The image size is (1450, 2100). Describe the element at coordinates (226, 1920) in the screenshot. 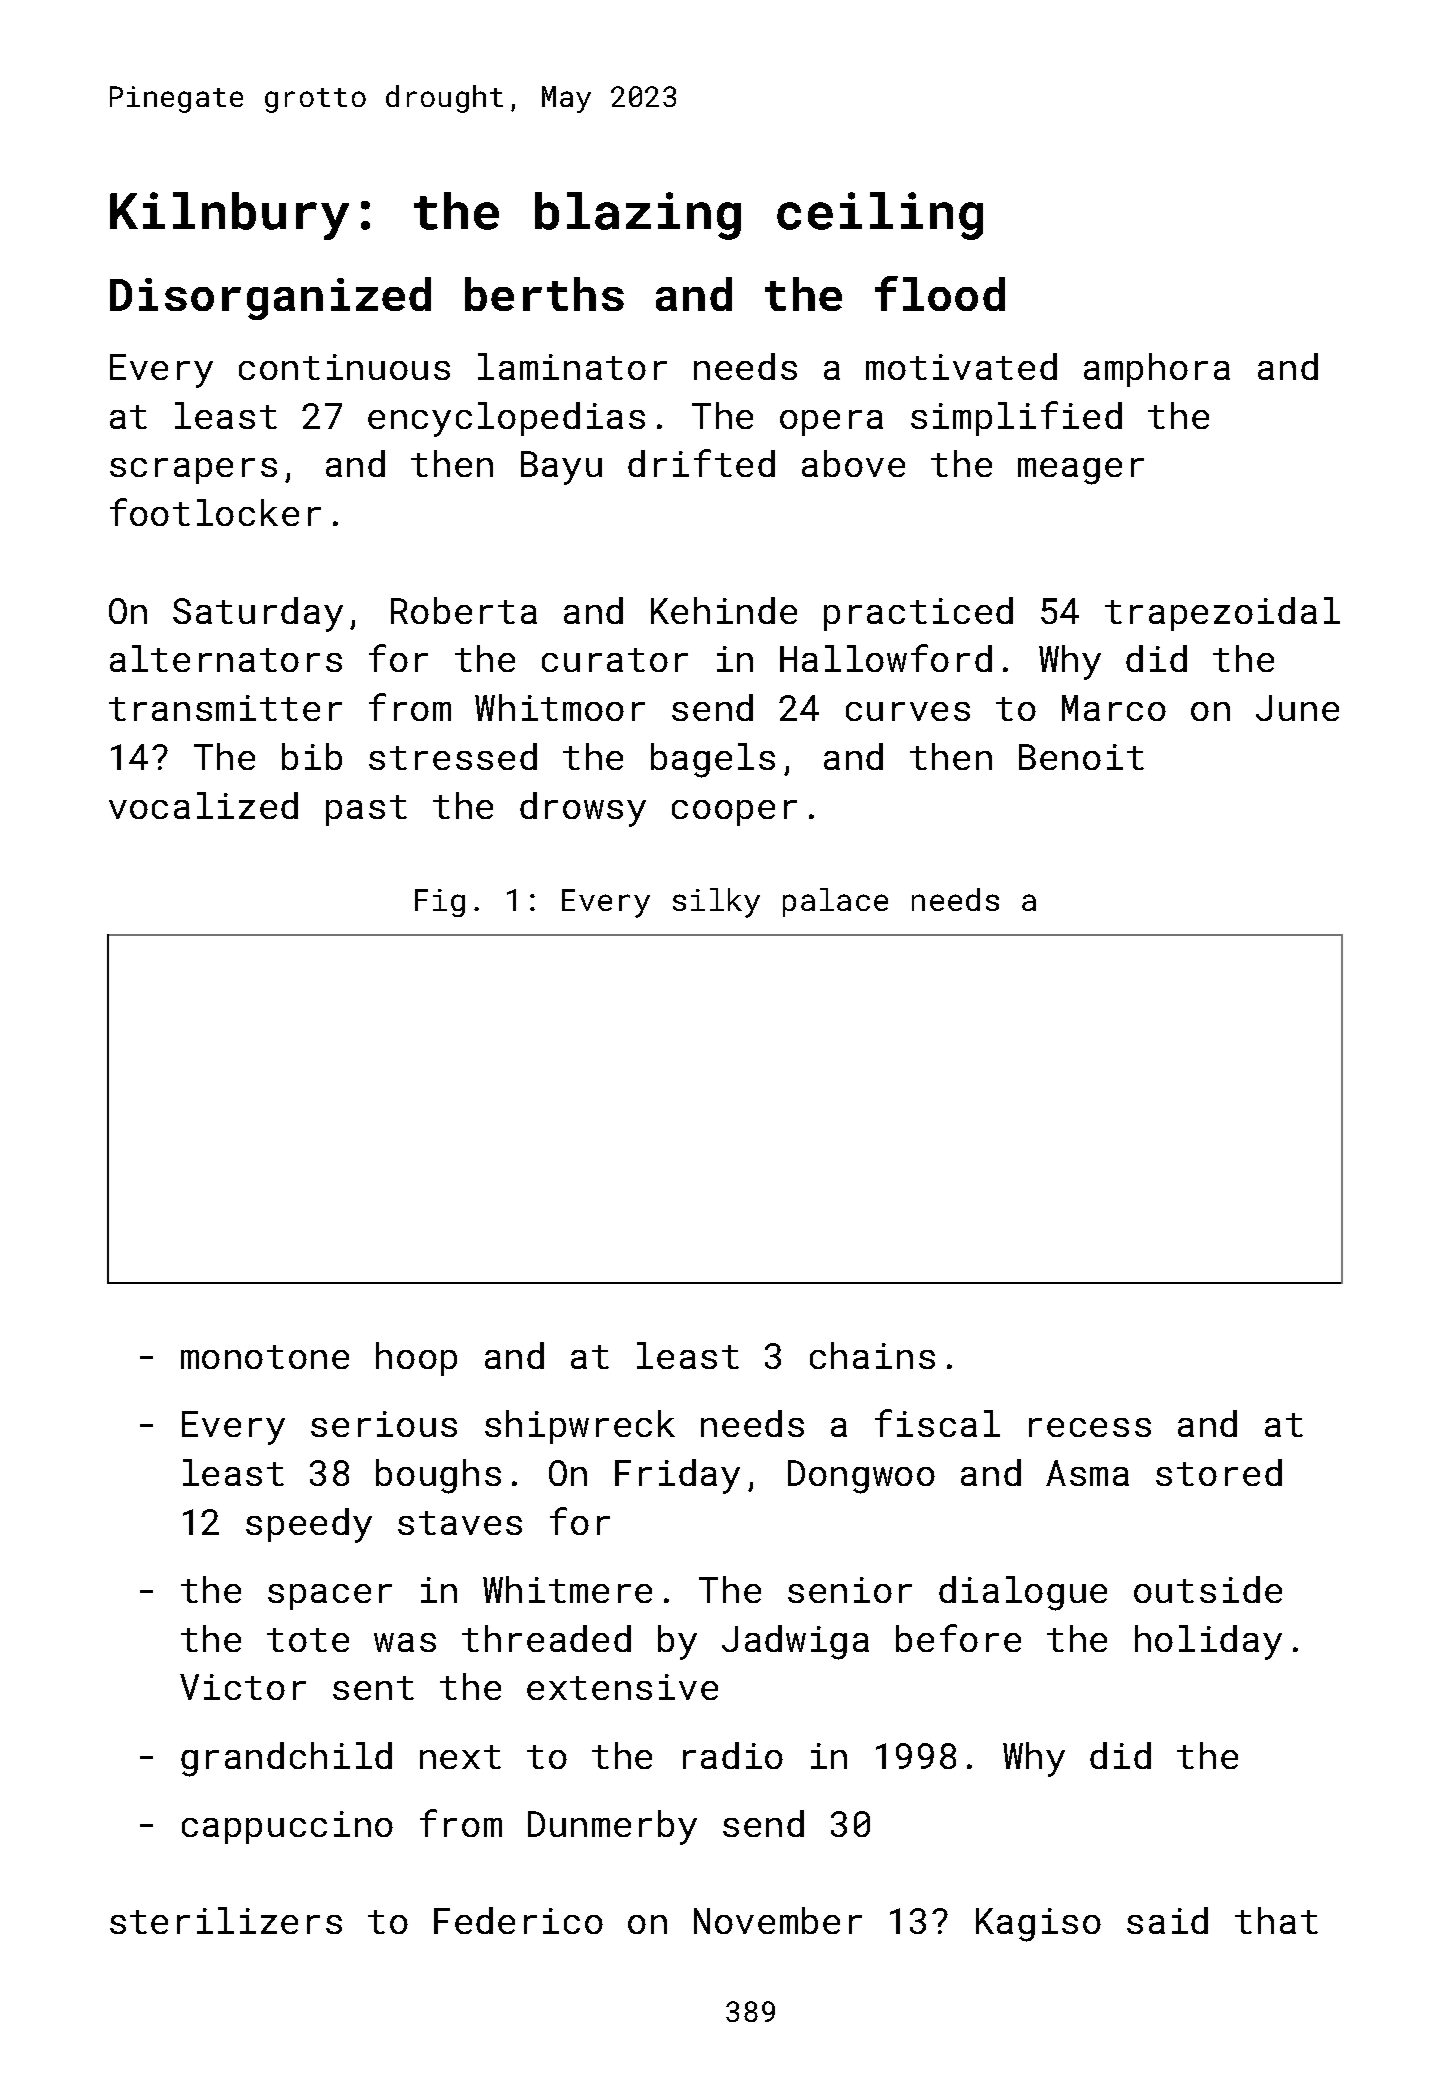

I see `sterilizers` at that location.
